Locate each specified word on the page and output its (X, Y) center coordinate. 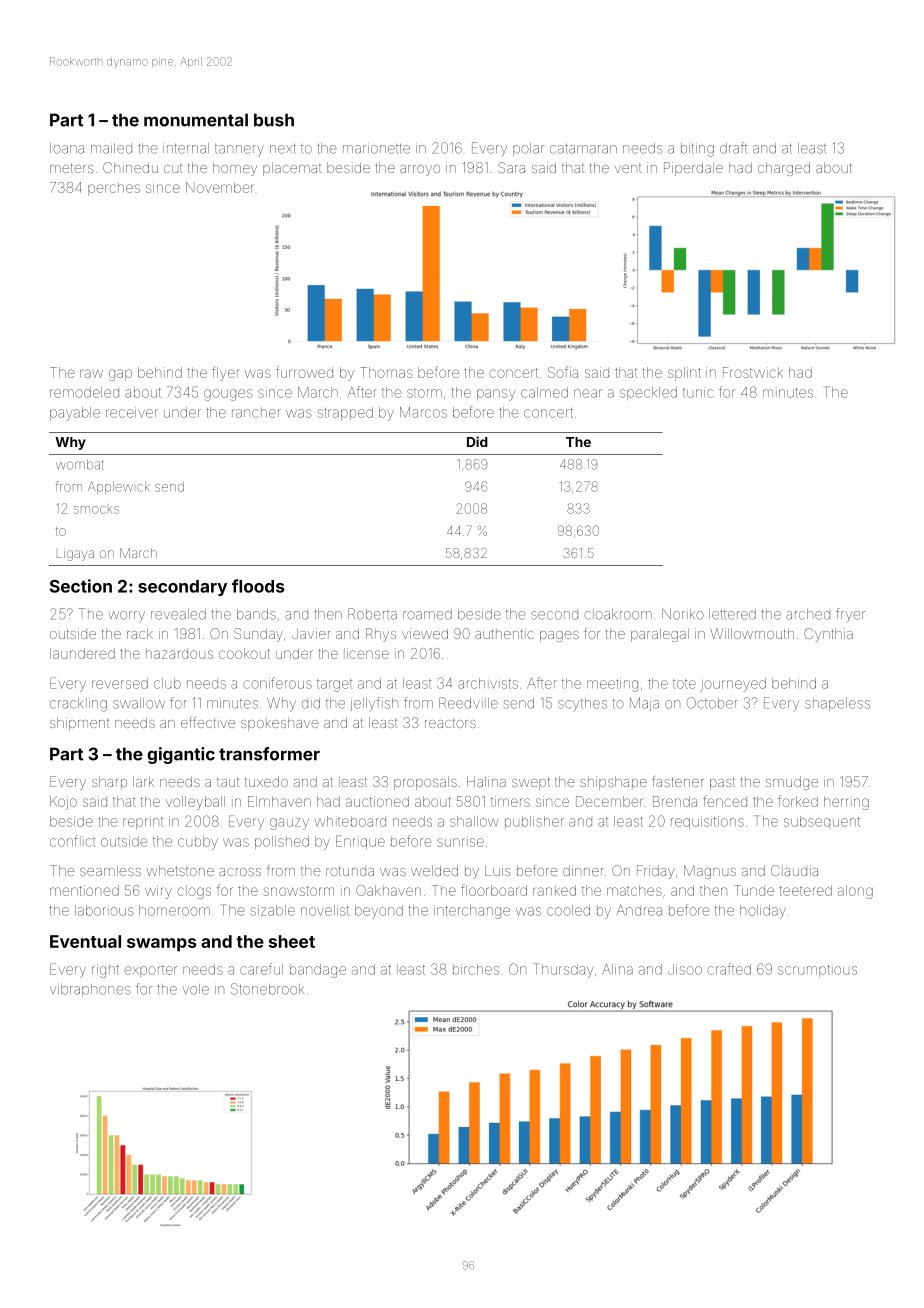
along (855, 892)
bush (274, 120)
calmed (544, 392)
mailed (111, 148)
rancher (256, 412)
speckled (648, 393)
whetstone (180, 871)
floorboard (494, 890)
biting (697, 150)
